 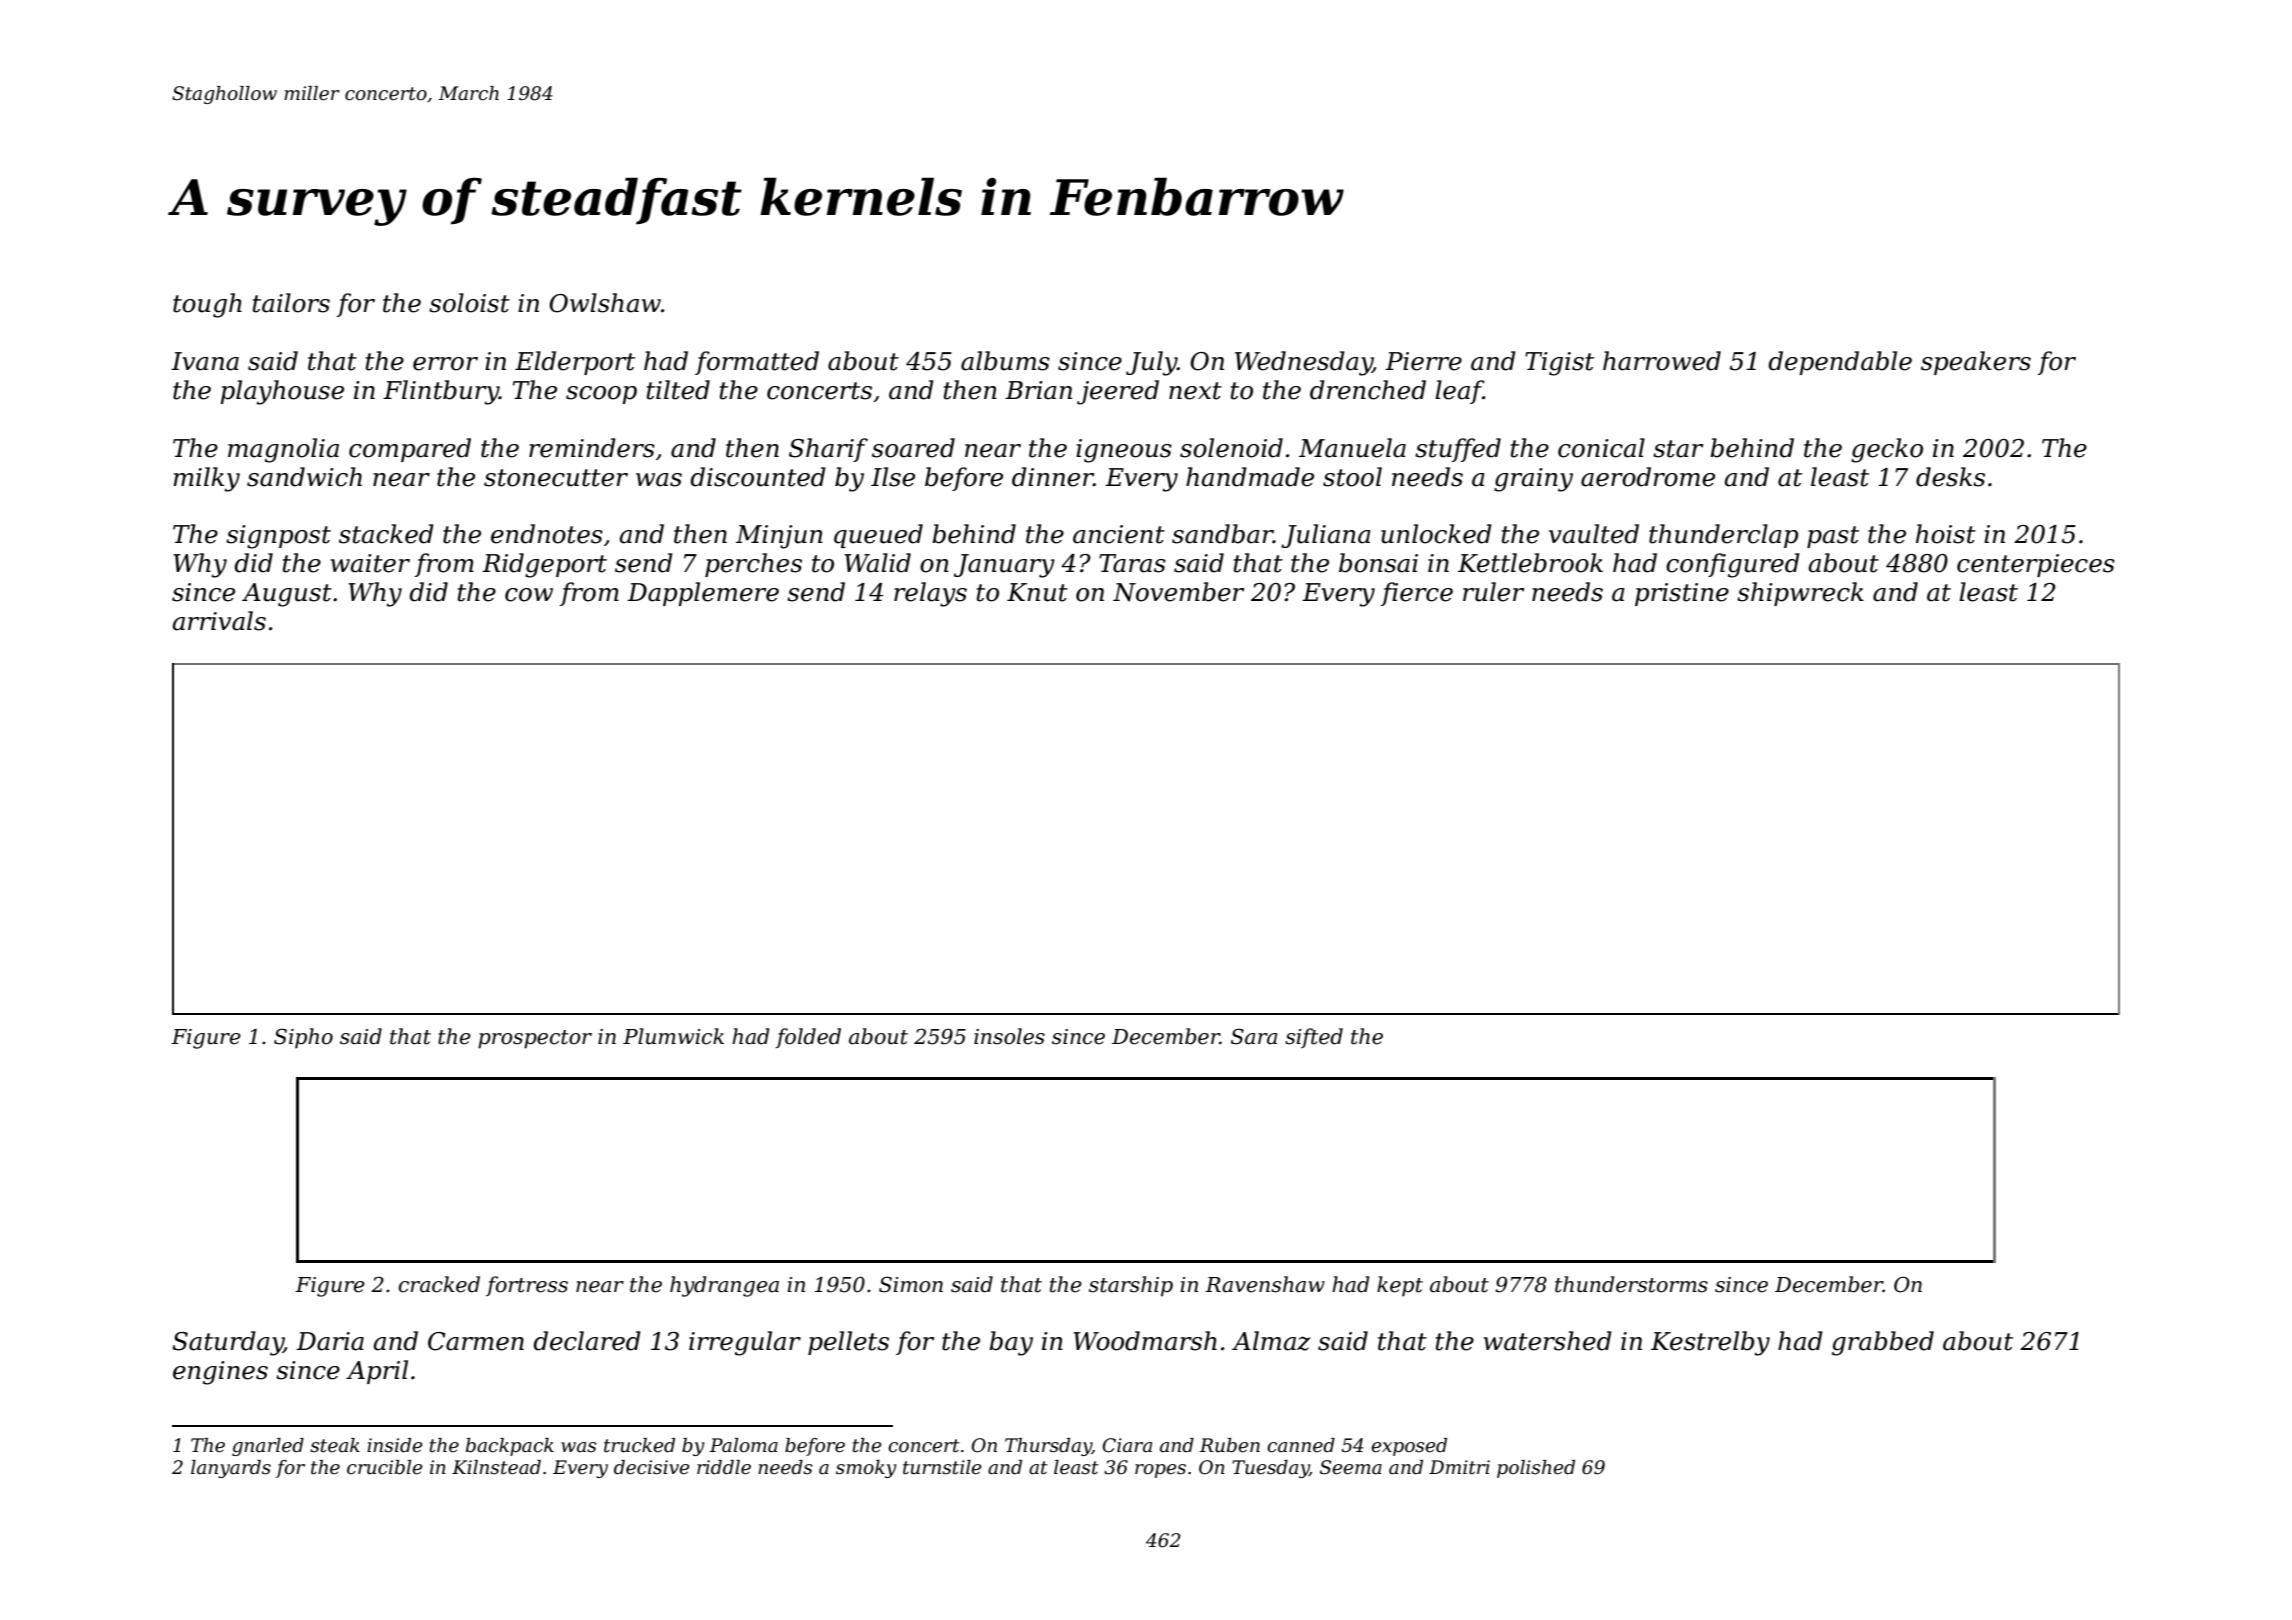 I want to click on sifted, so click(x=1314, y=1038).
